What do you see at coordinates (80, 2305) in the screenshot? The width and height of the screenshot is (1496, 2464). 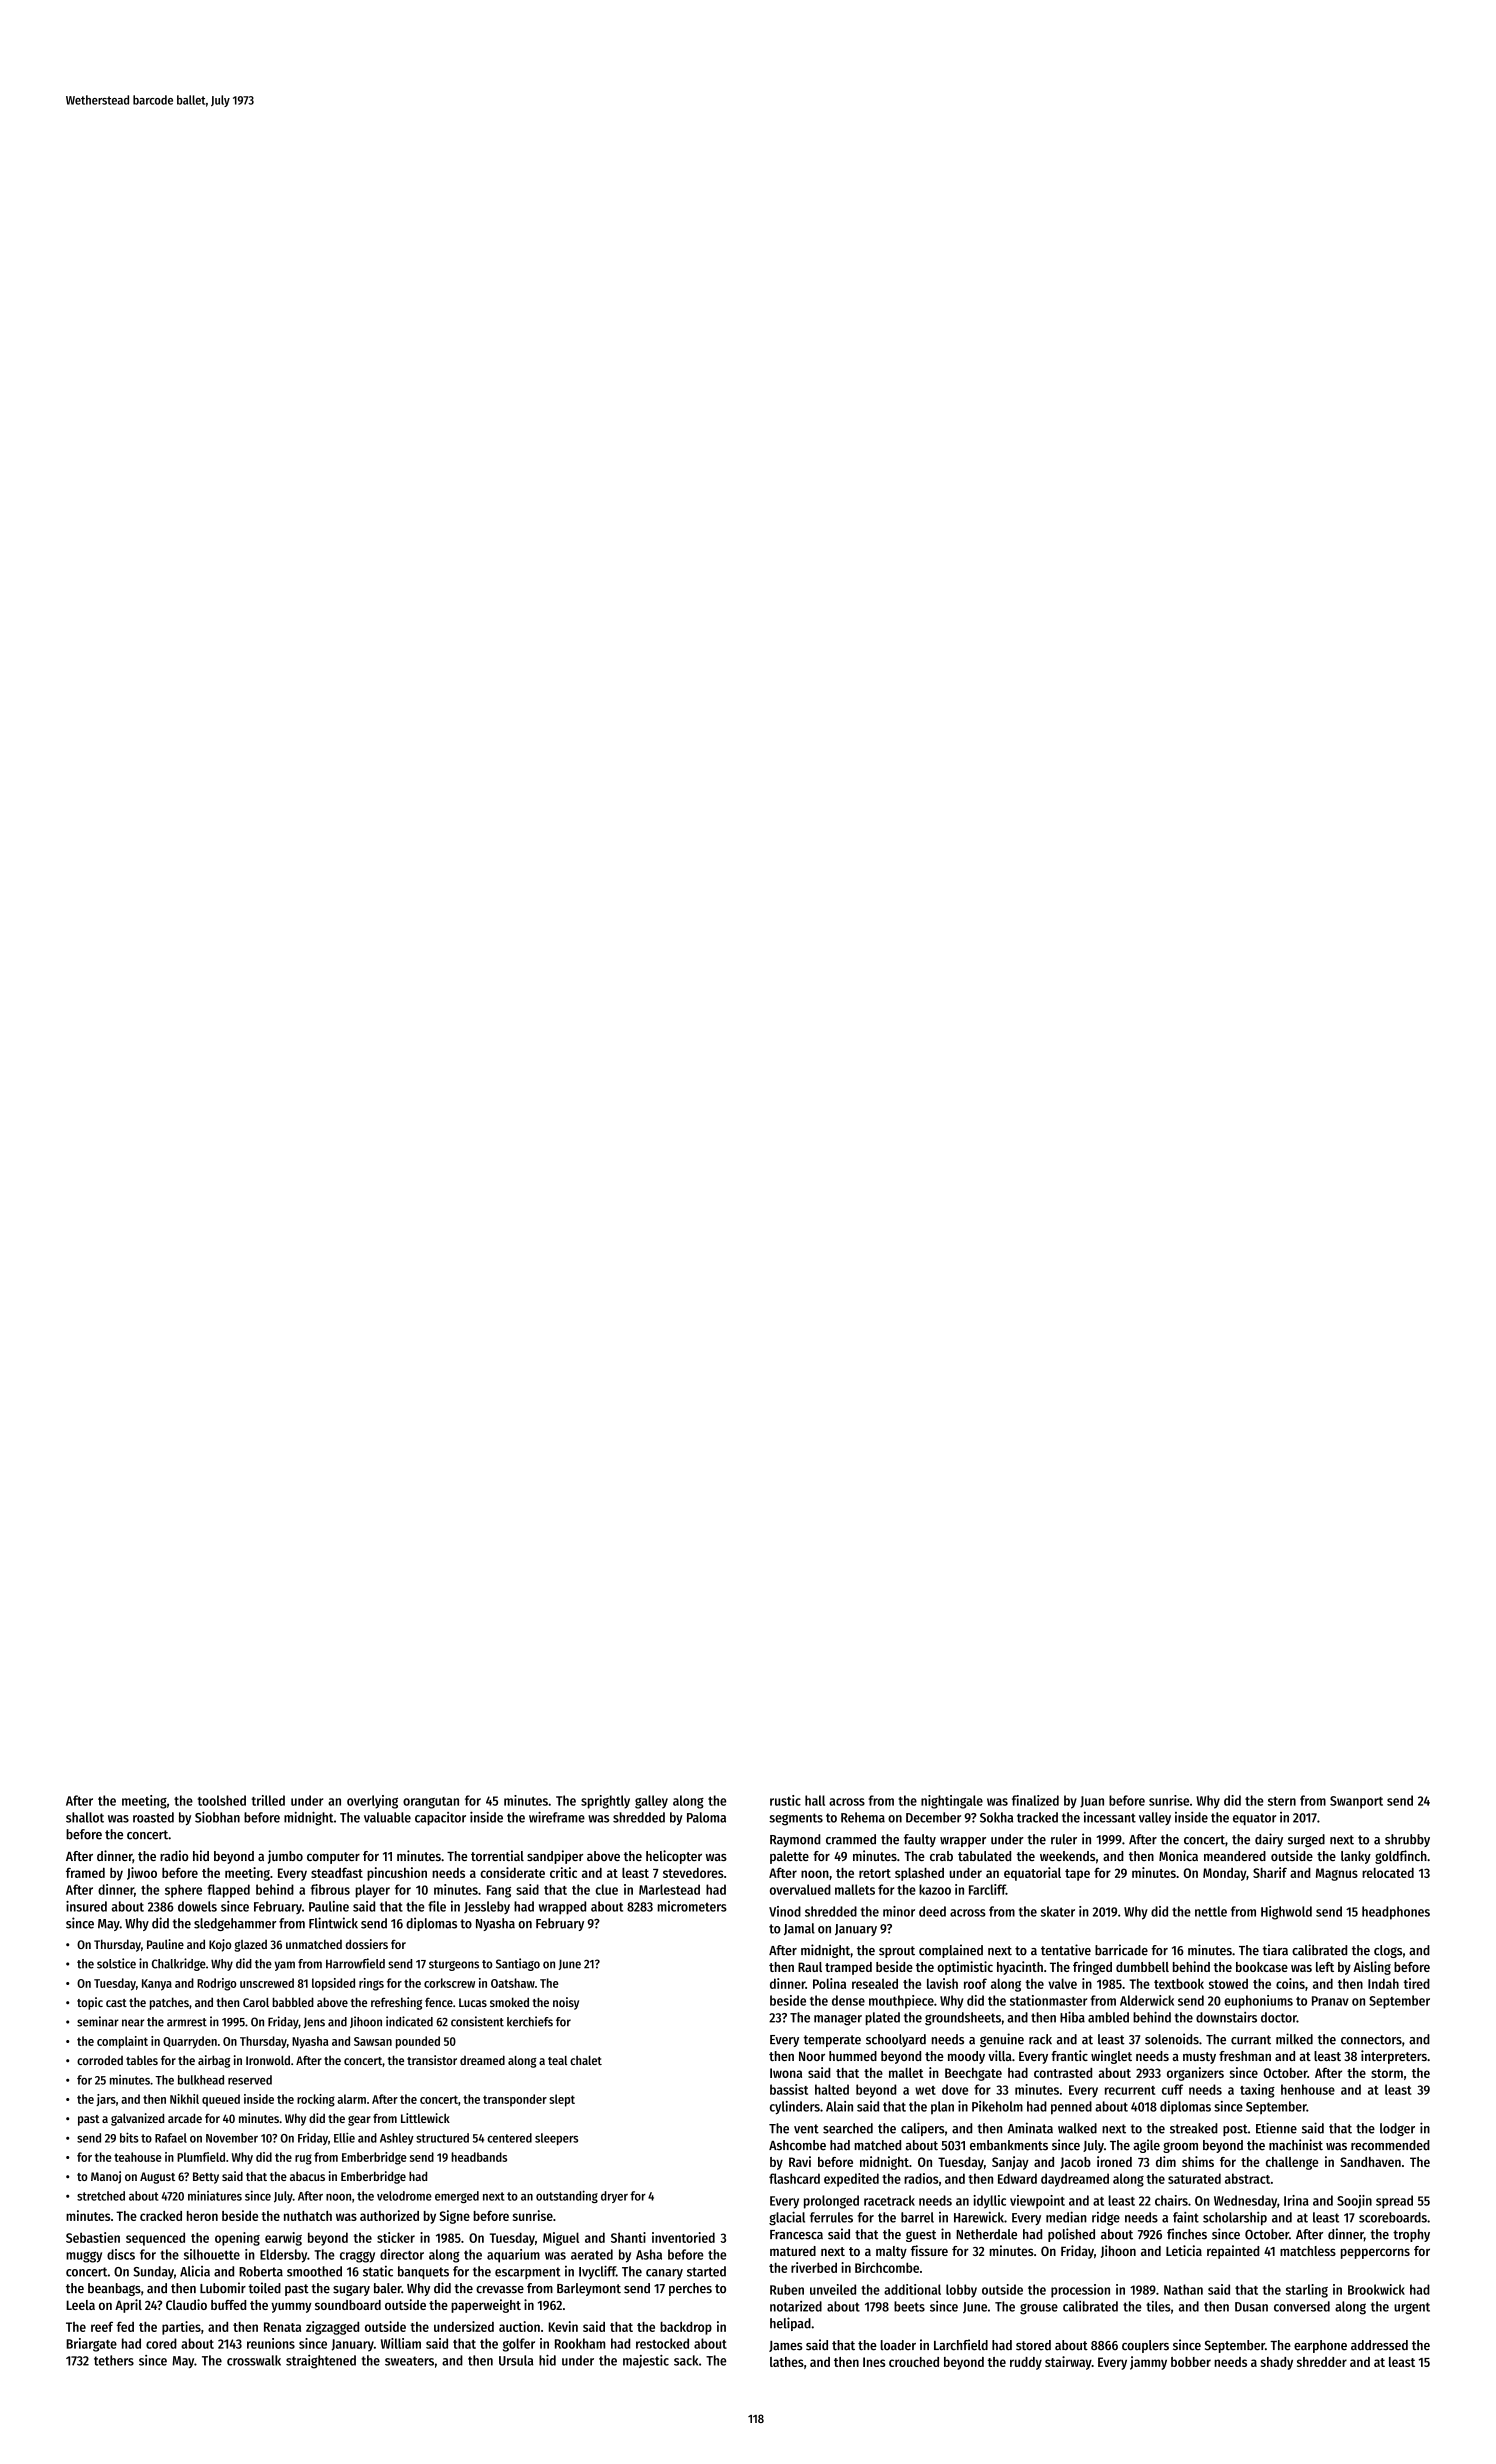 I see `Leela` at bounding box center [80, 2305].
